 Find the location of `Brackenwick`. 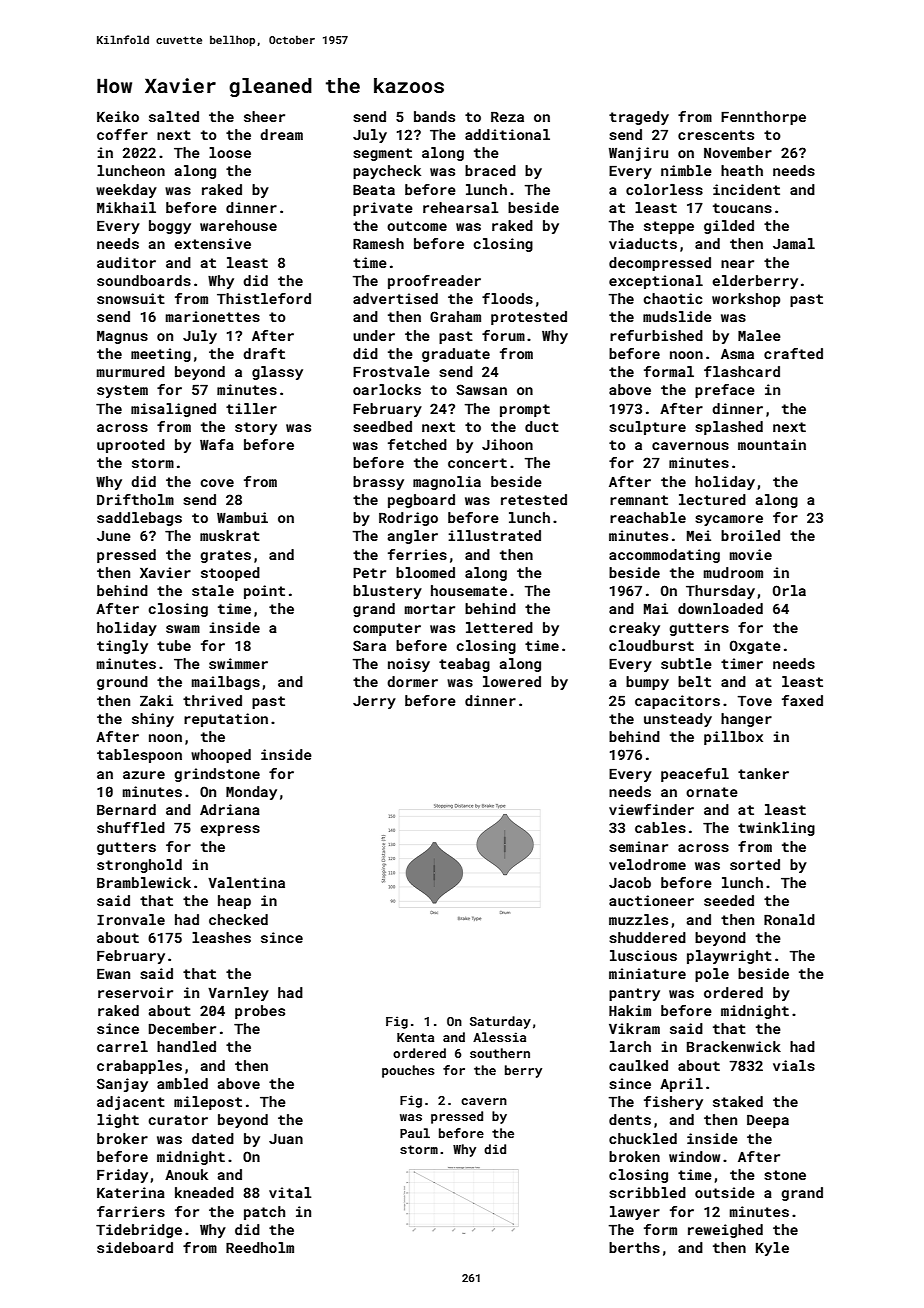

Brackenwick is located at coordinates (734, 1046).
